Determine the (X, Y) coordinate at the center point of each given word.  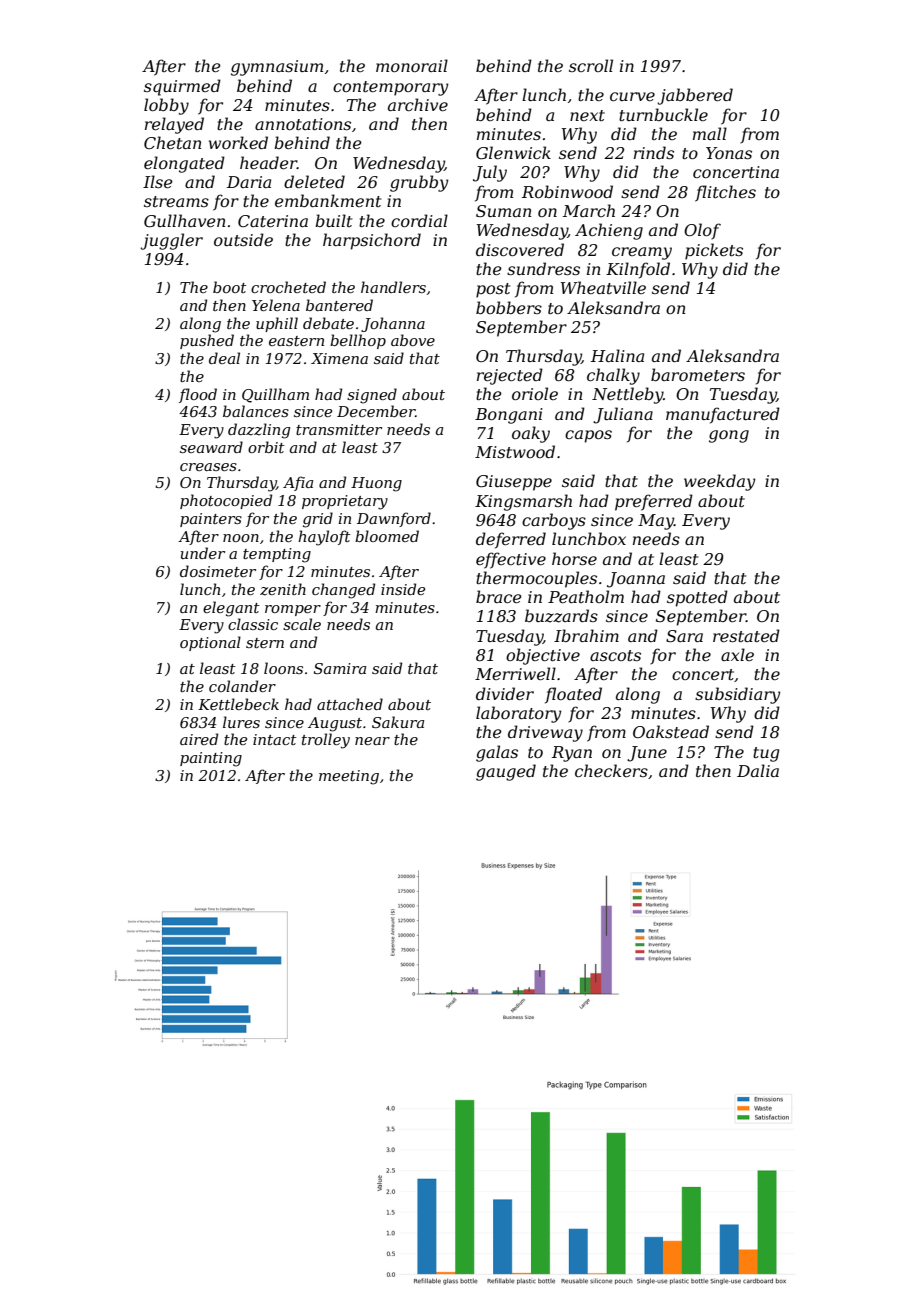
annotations (303, 124)
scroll (591, 65)
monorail (412, 65)
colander (242, 686)
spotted (697, 598)
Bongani (509, 416)
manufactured (723, 415)
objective (543, 656)
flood (198, 395)
